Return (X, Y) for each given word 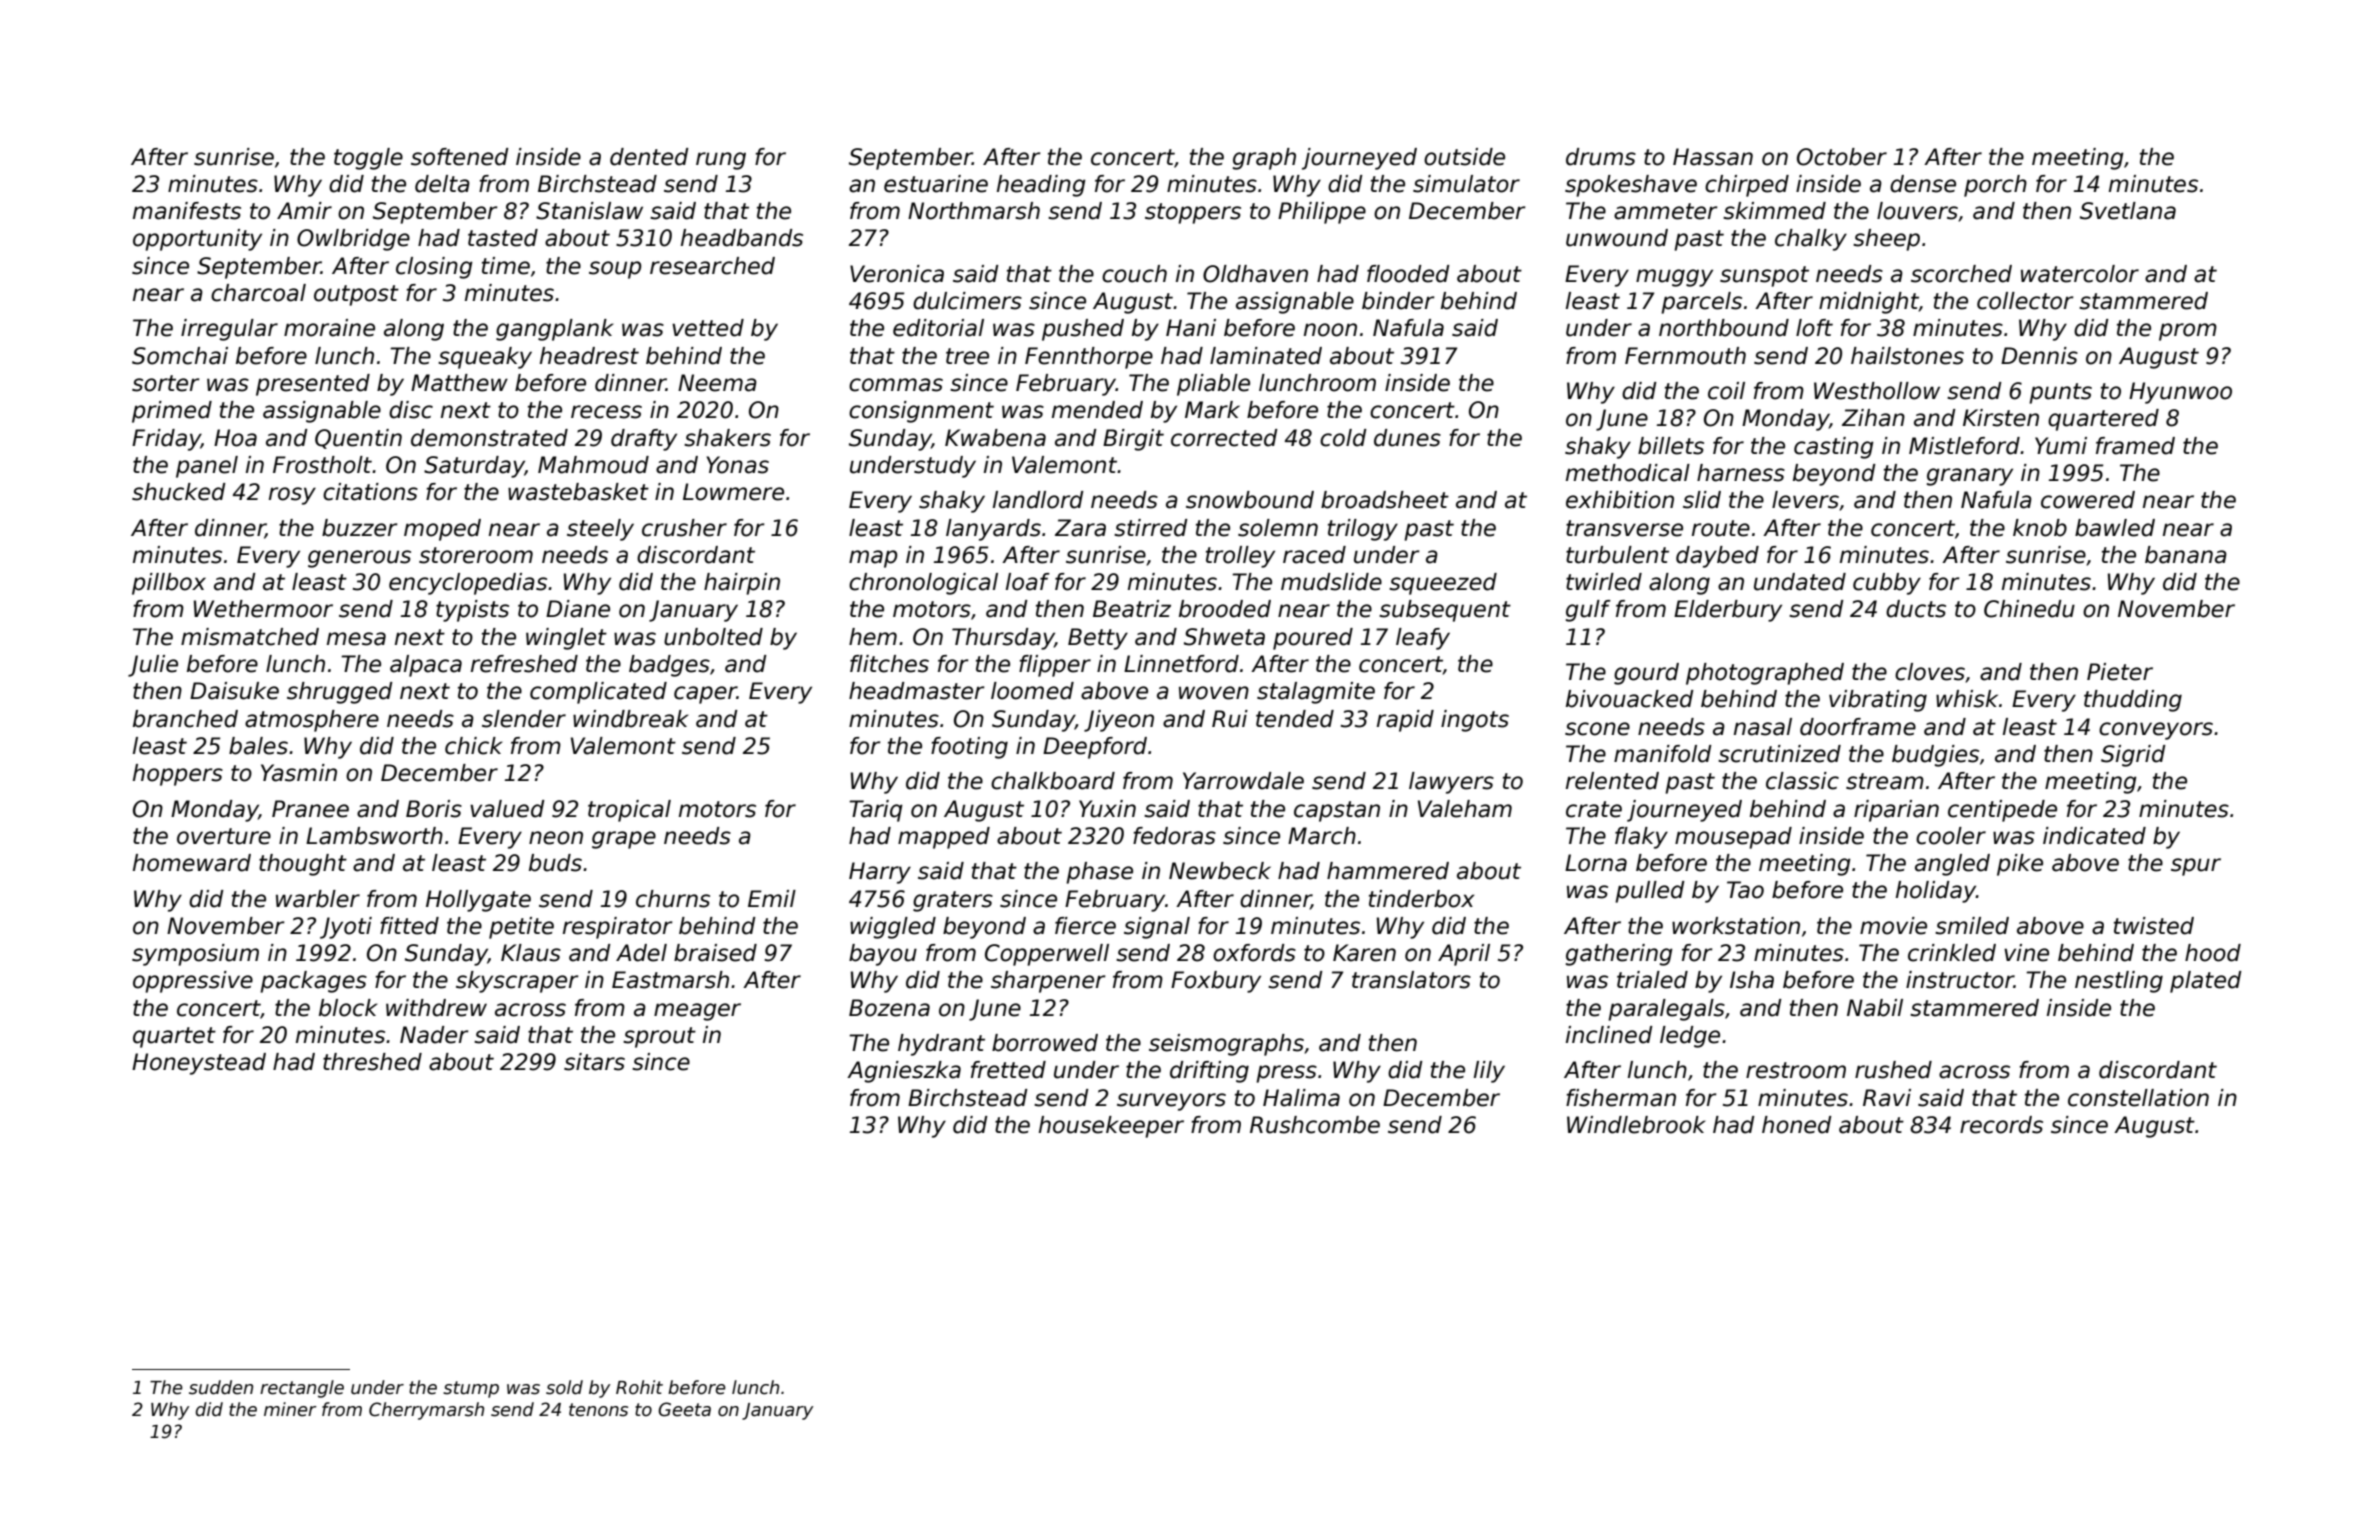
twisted (2154, 926)
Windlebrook (1636, 1125)
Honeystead (199, 1064)
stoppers (1193, 213)
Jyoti (346, 928)
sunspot (1764, 276)
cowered (2088, 500)
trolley (1240, 557)
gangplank (555, 330)
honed (1797, 1125)
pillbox (169, 584)
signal (1157, 928)
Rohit (639, 1387)
